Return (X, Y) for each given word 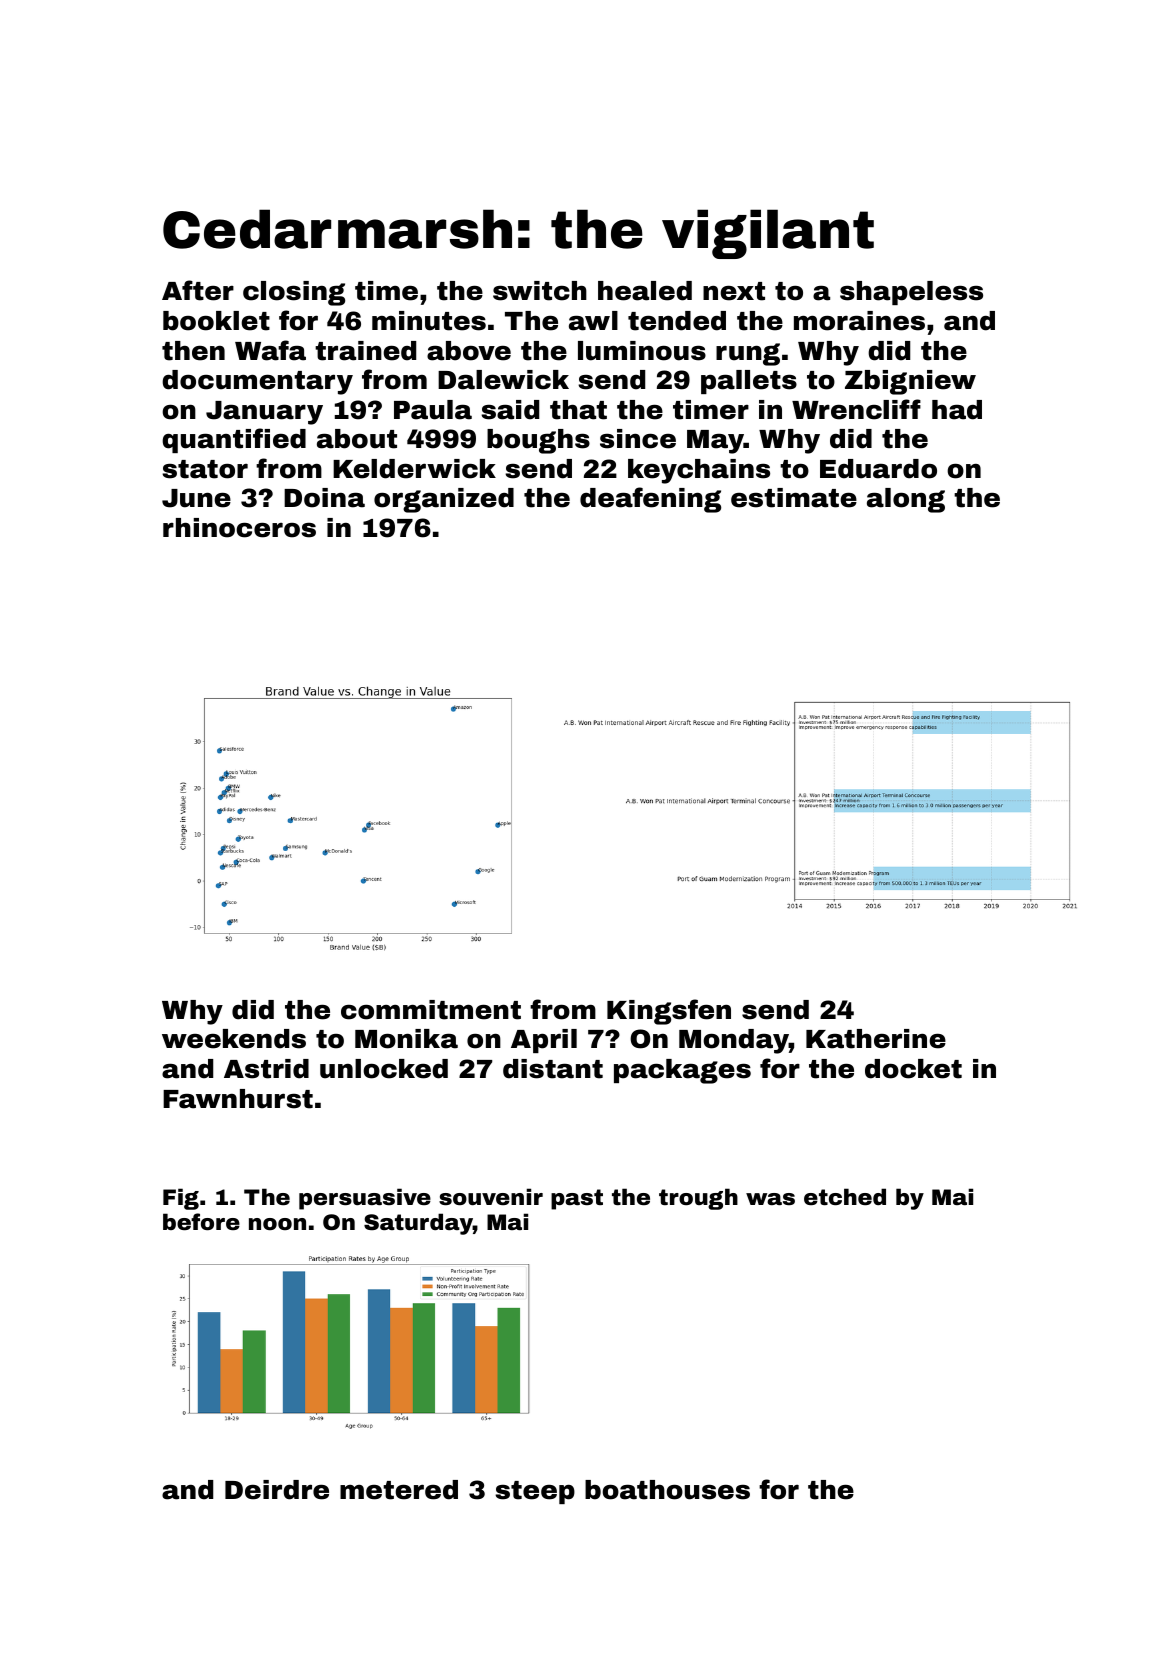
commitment (431, 1010)
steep (535, 1492)
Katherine (876, 1039)
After (198, 290)
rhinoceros (239, 528)
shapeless (911, 293)
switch (540, 291)
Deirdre (277, 1490)
